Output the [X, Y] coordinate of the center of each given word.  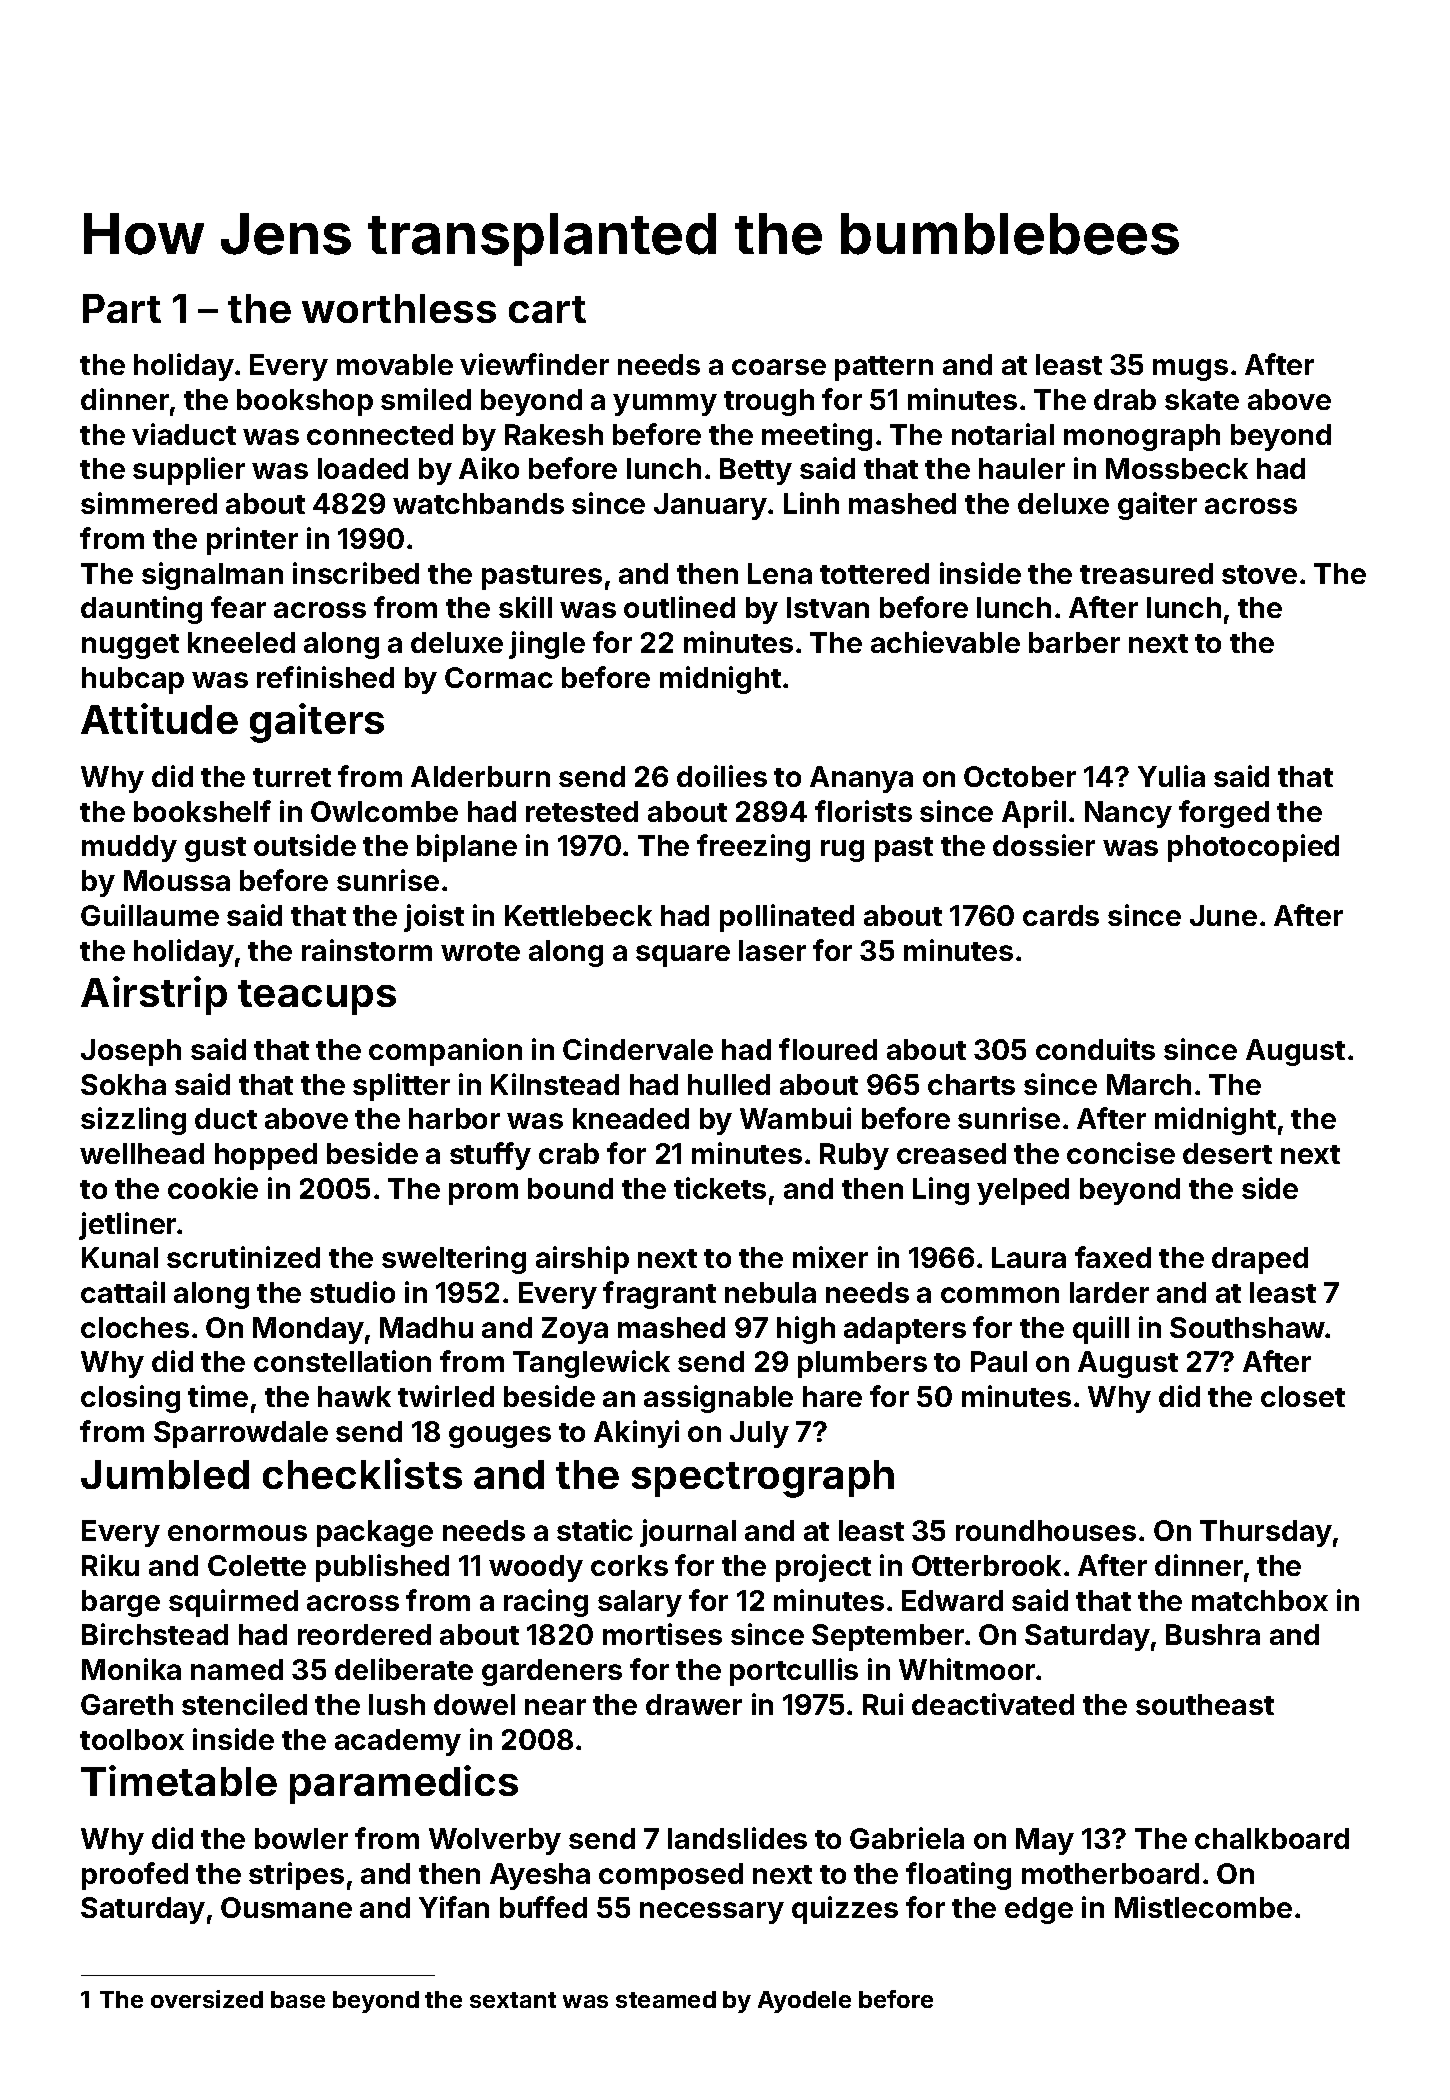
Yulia [1171, 776]
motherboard [1110, 1873]
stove [1259, 574]
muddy [129, 848]
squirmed [233, 1603]
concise [1121, 1153]
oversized [207, 1999]
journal [688, 1533]
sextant [513, 2000]
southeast [1205, 1704]
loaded [363, 468]
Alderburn [480, 776]
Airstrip [154, 995]
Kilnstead [555, 1084]
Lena [780, 573]
